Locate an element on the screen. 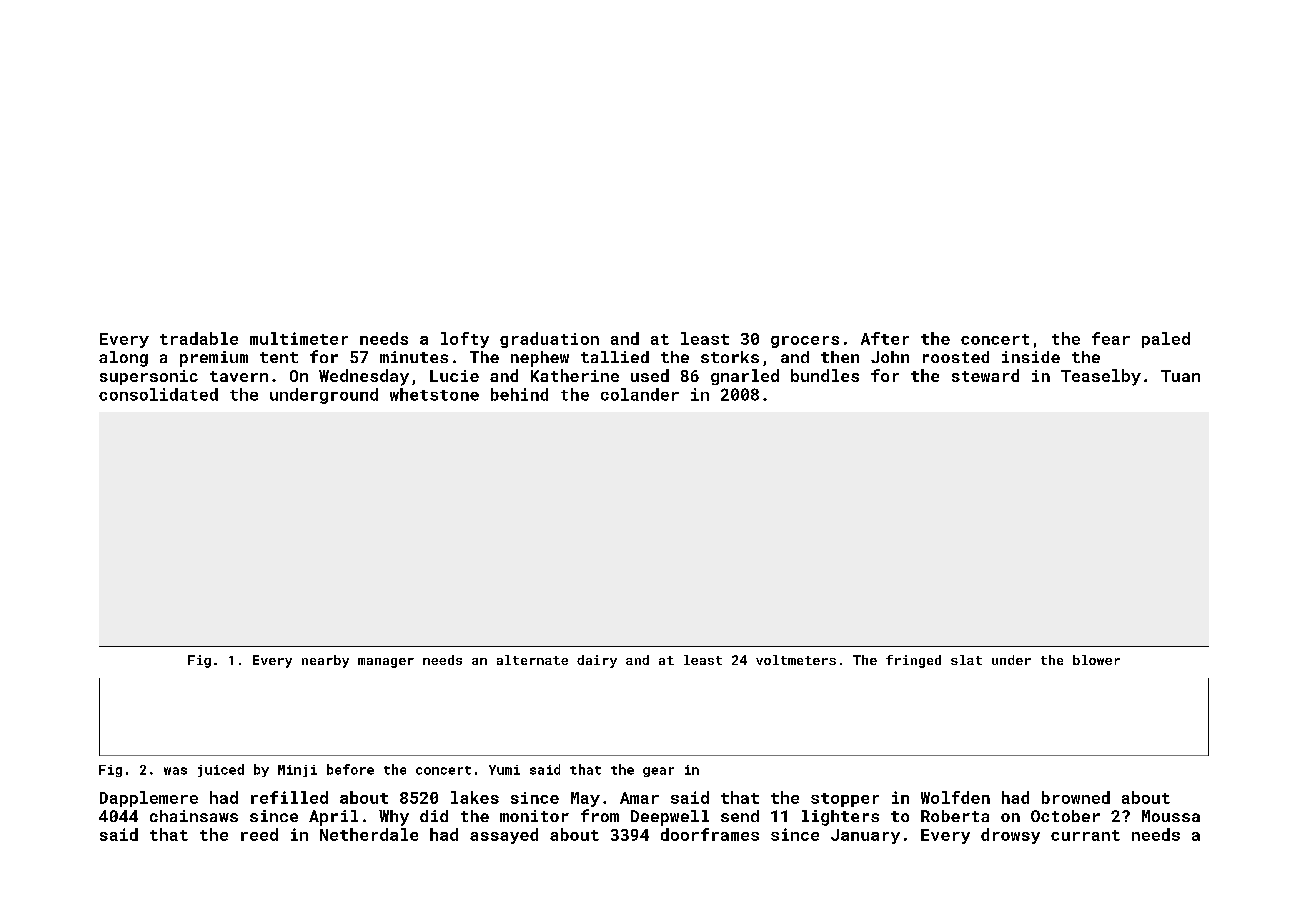 Image resolution: width=1308 pixels, height=924 pixels. Amar is located at coordinates (639, 798).
